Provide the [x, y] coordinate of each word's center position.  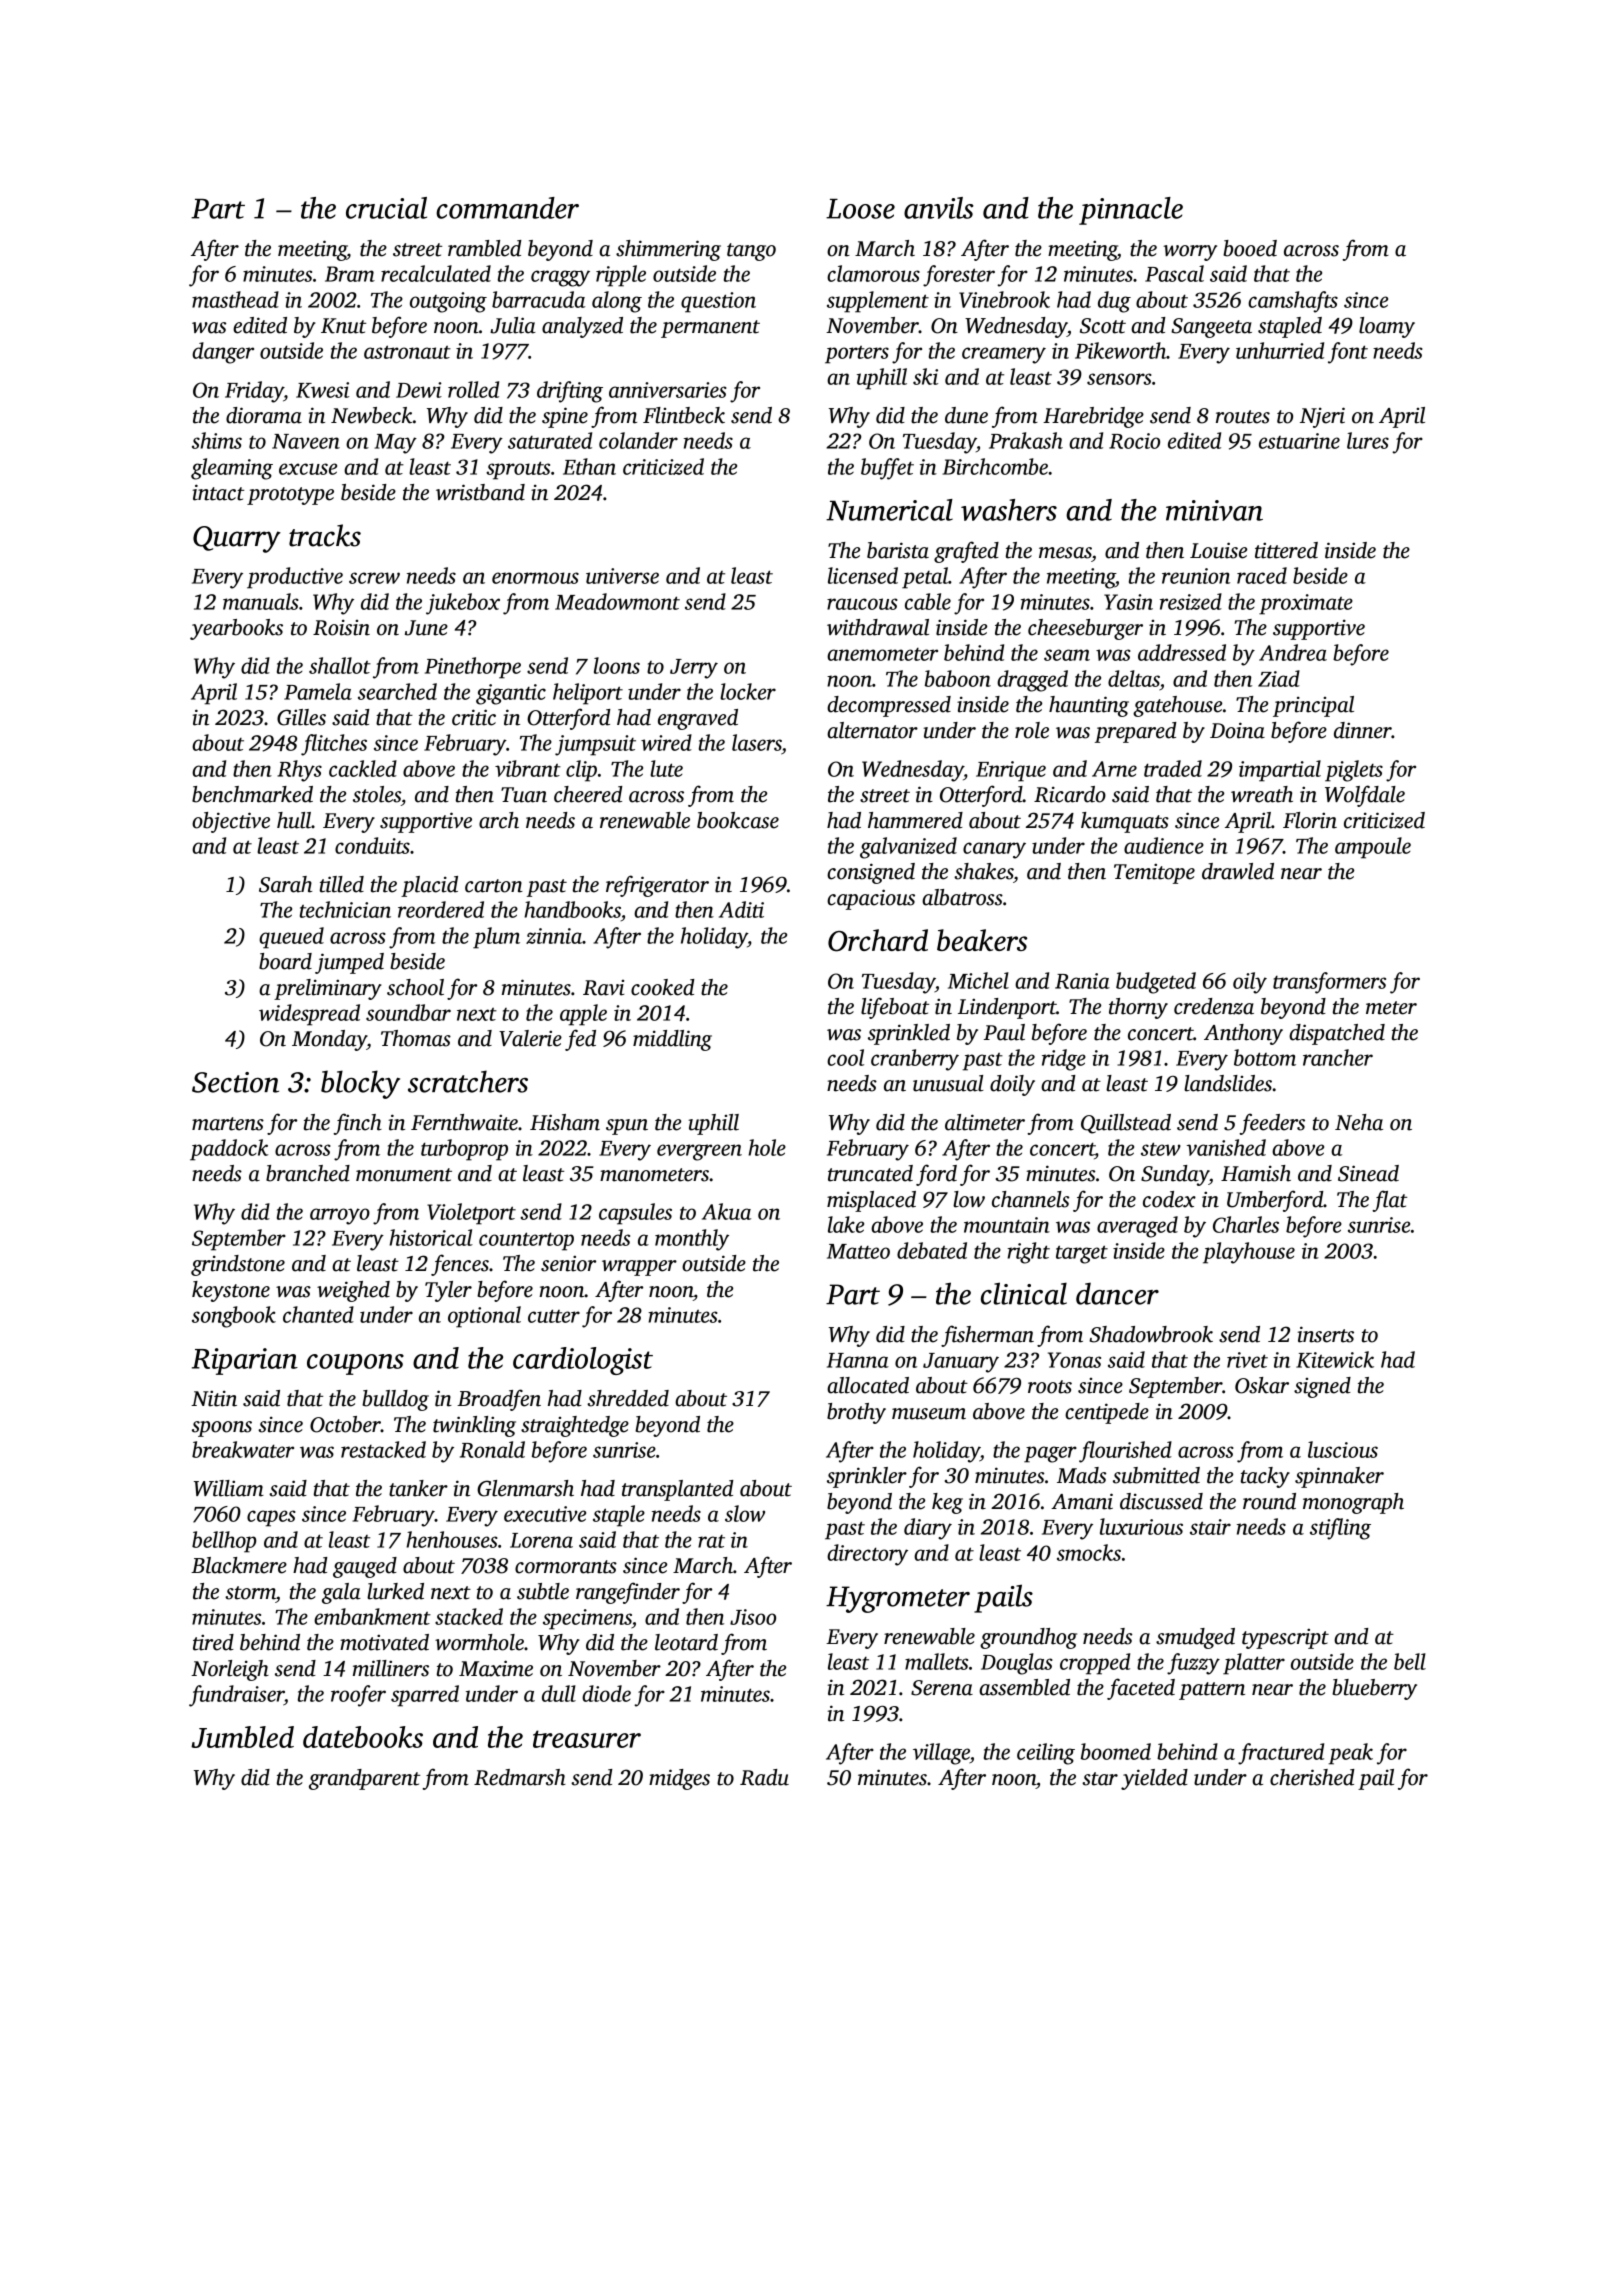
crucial [386, 208]
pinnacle [1131, 211]
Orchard [878, 940]
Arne [1114, 769]
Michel [978, 980]
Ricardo [1070, 794]
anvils [939, 208]
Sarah [285, 884]
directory [867, 1555]
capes [271, 1518]
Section [235, 1082]
